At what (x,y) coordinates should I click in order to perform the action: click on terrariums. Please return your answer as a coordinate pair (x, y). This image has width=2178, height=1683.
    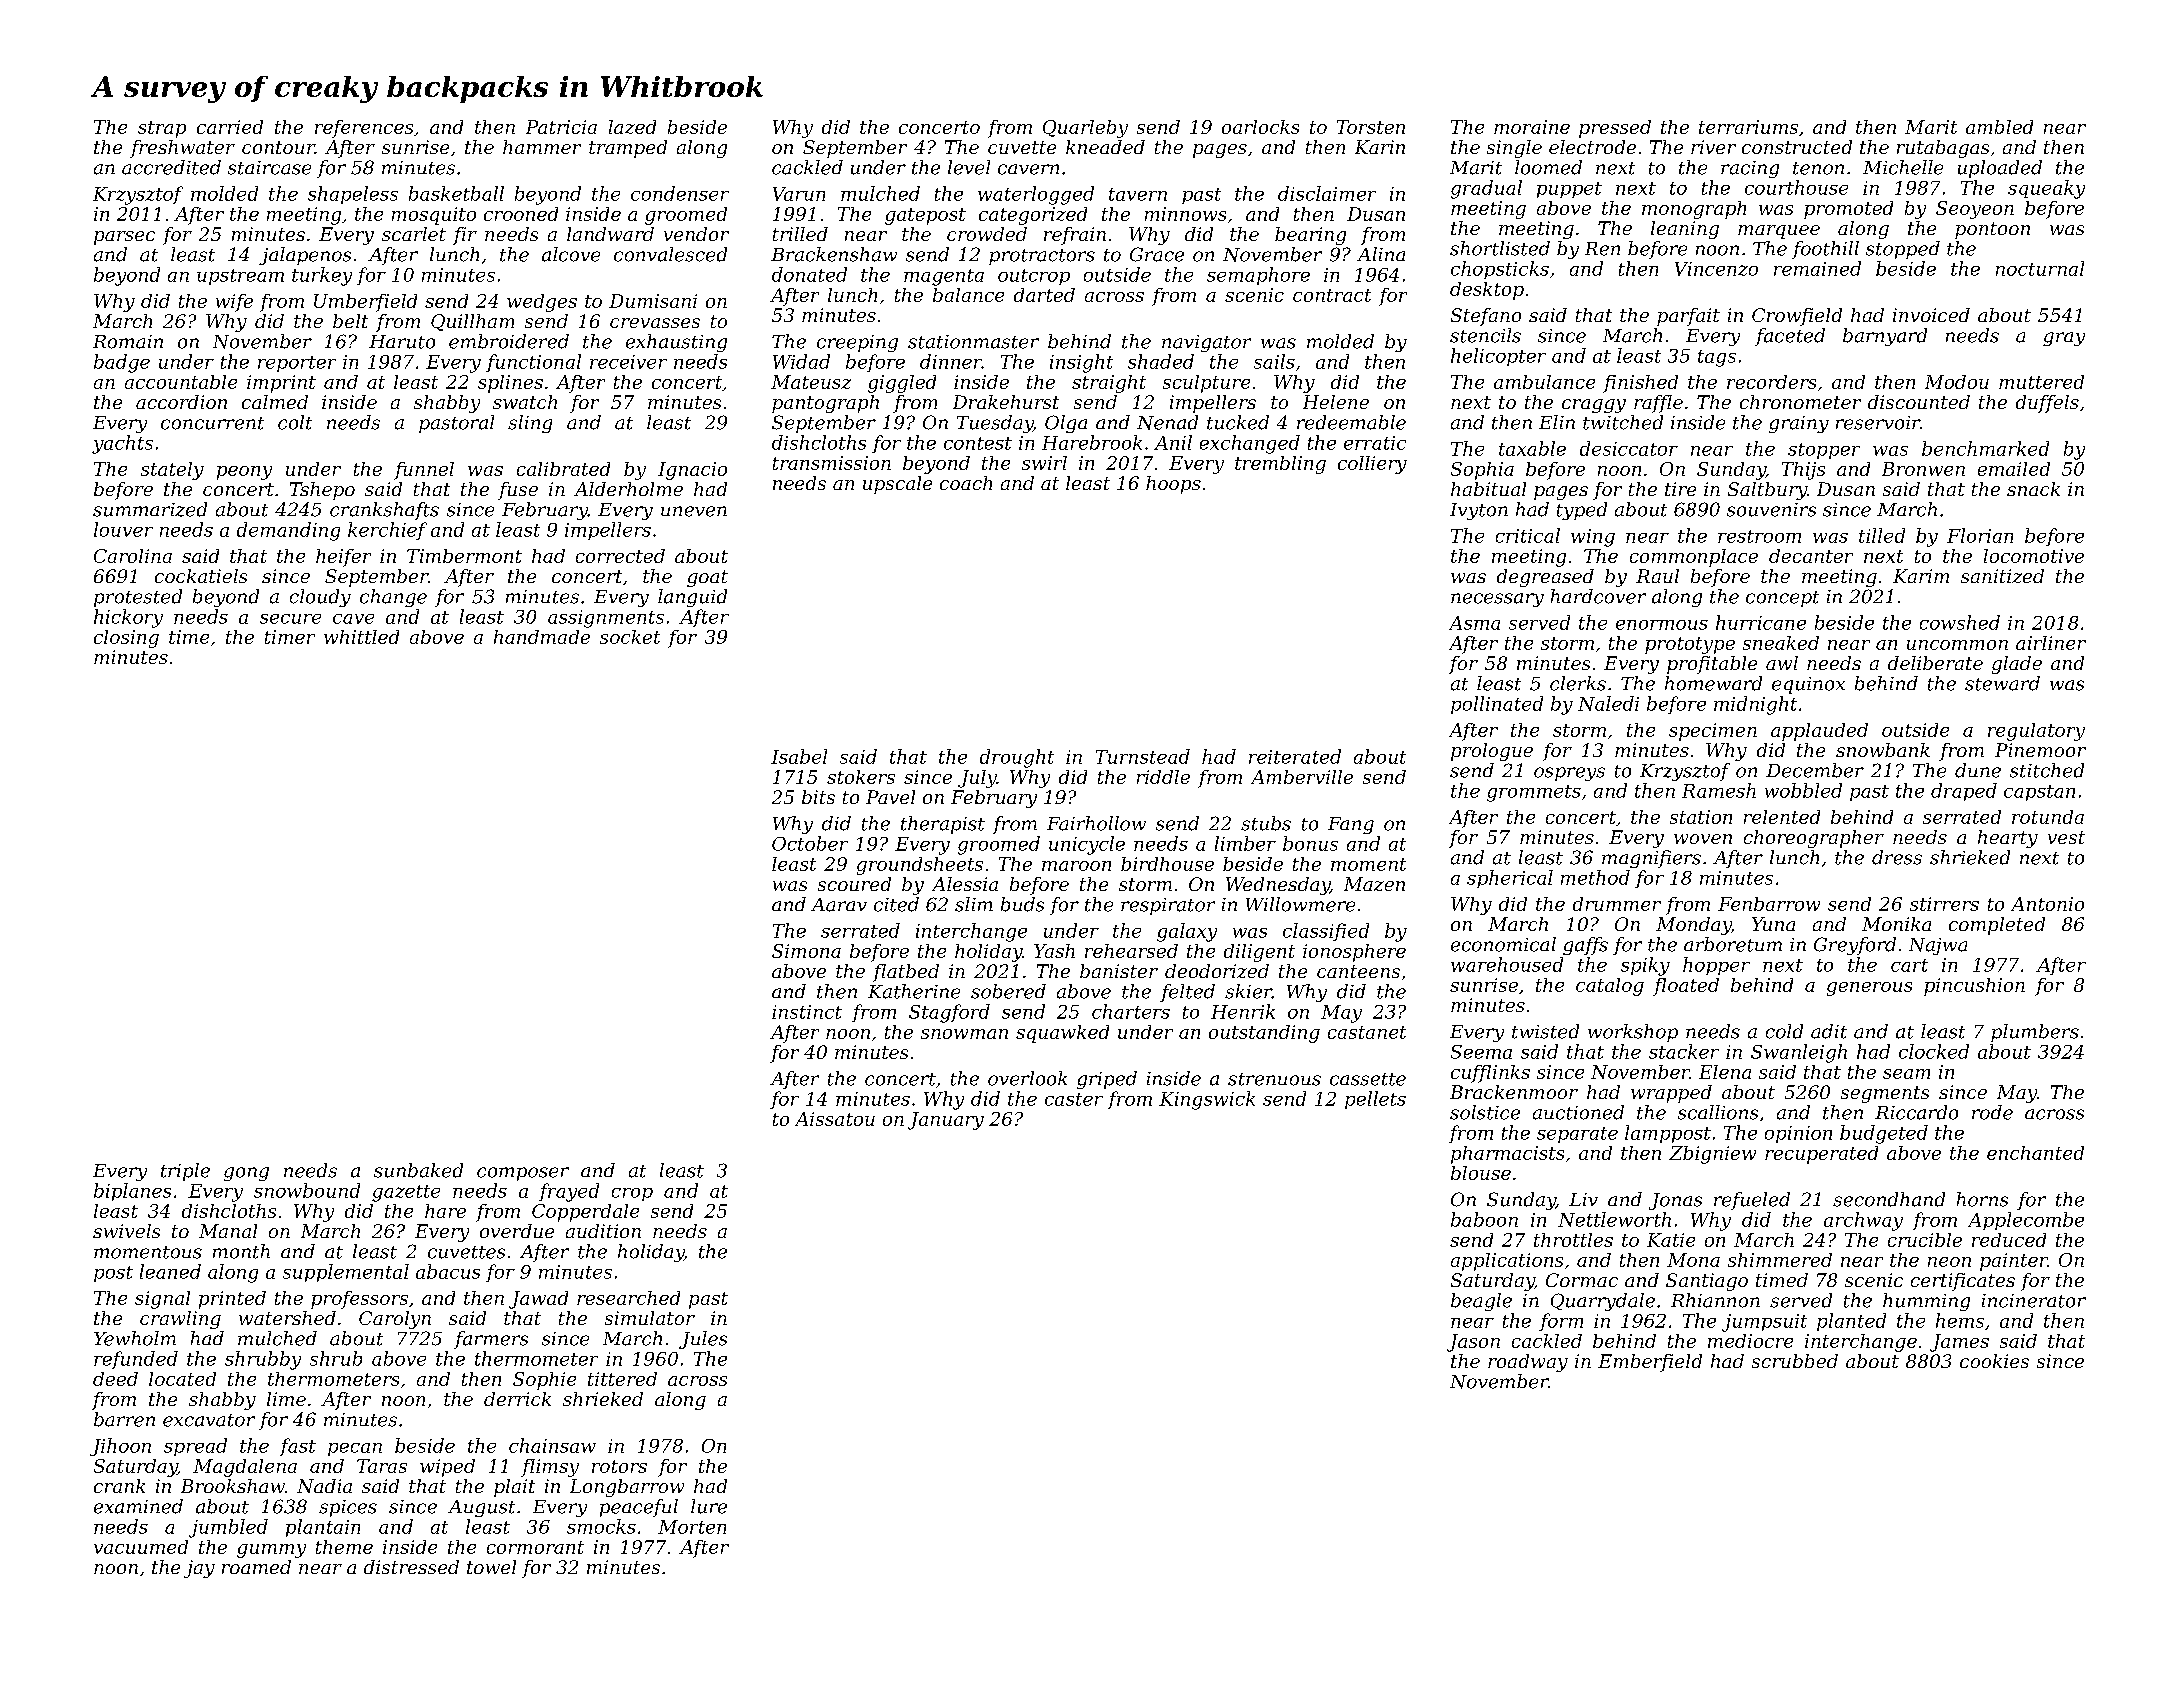
    Looking at the image, I should click on (1748, 127).
